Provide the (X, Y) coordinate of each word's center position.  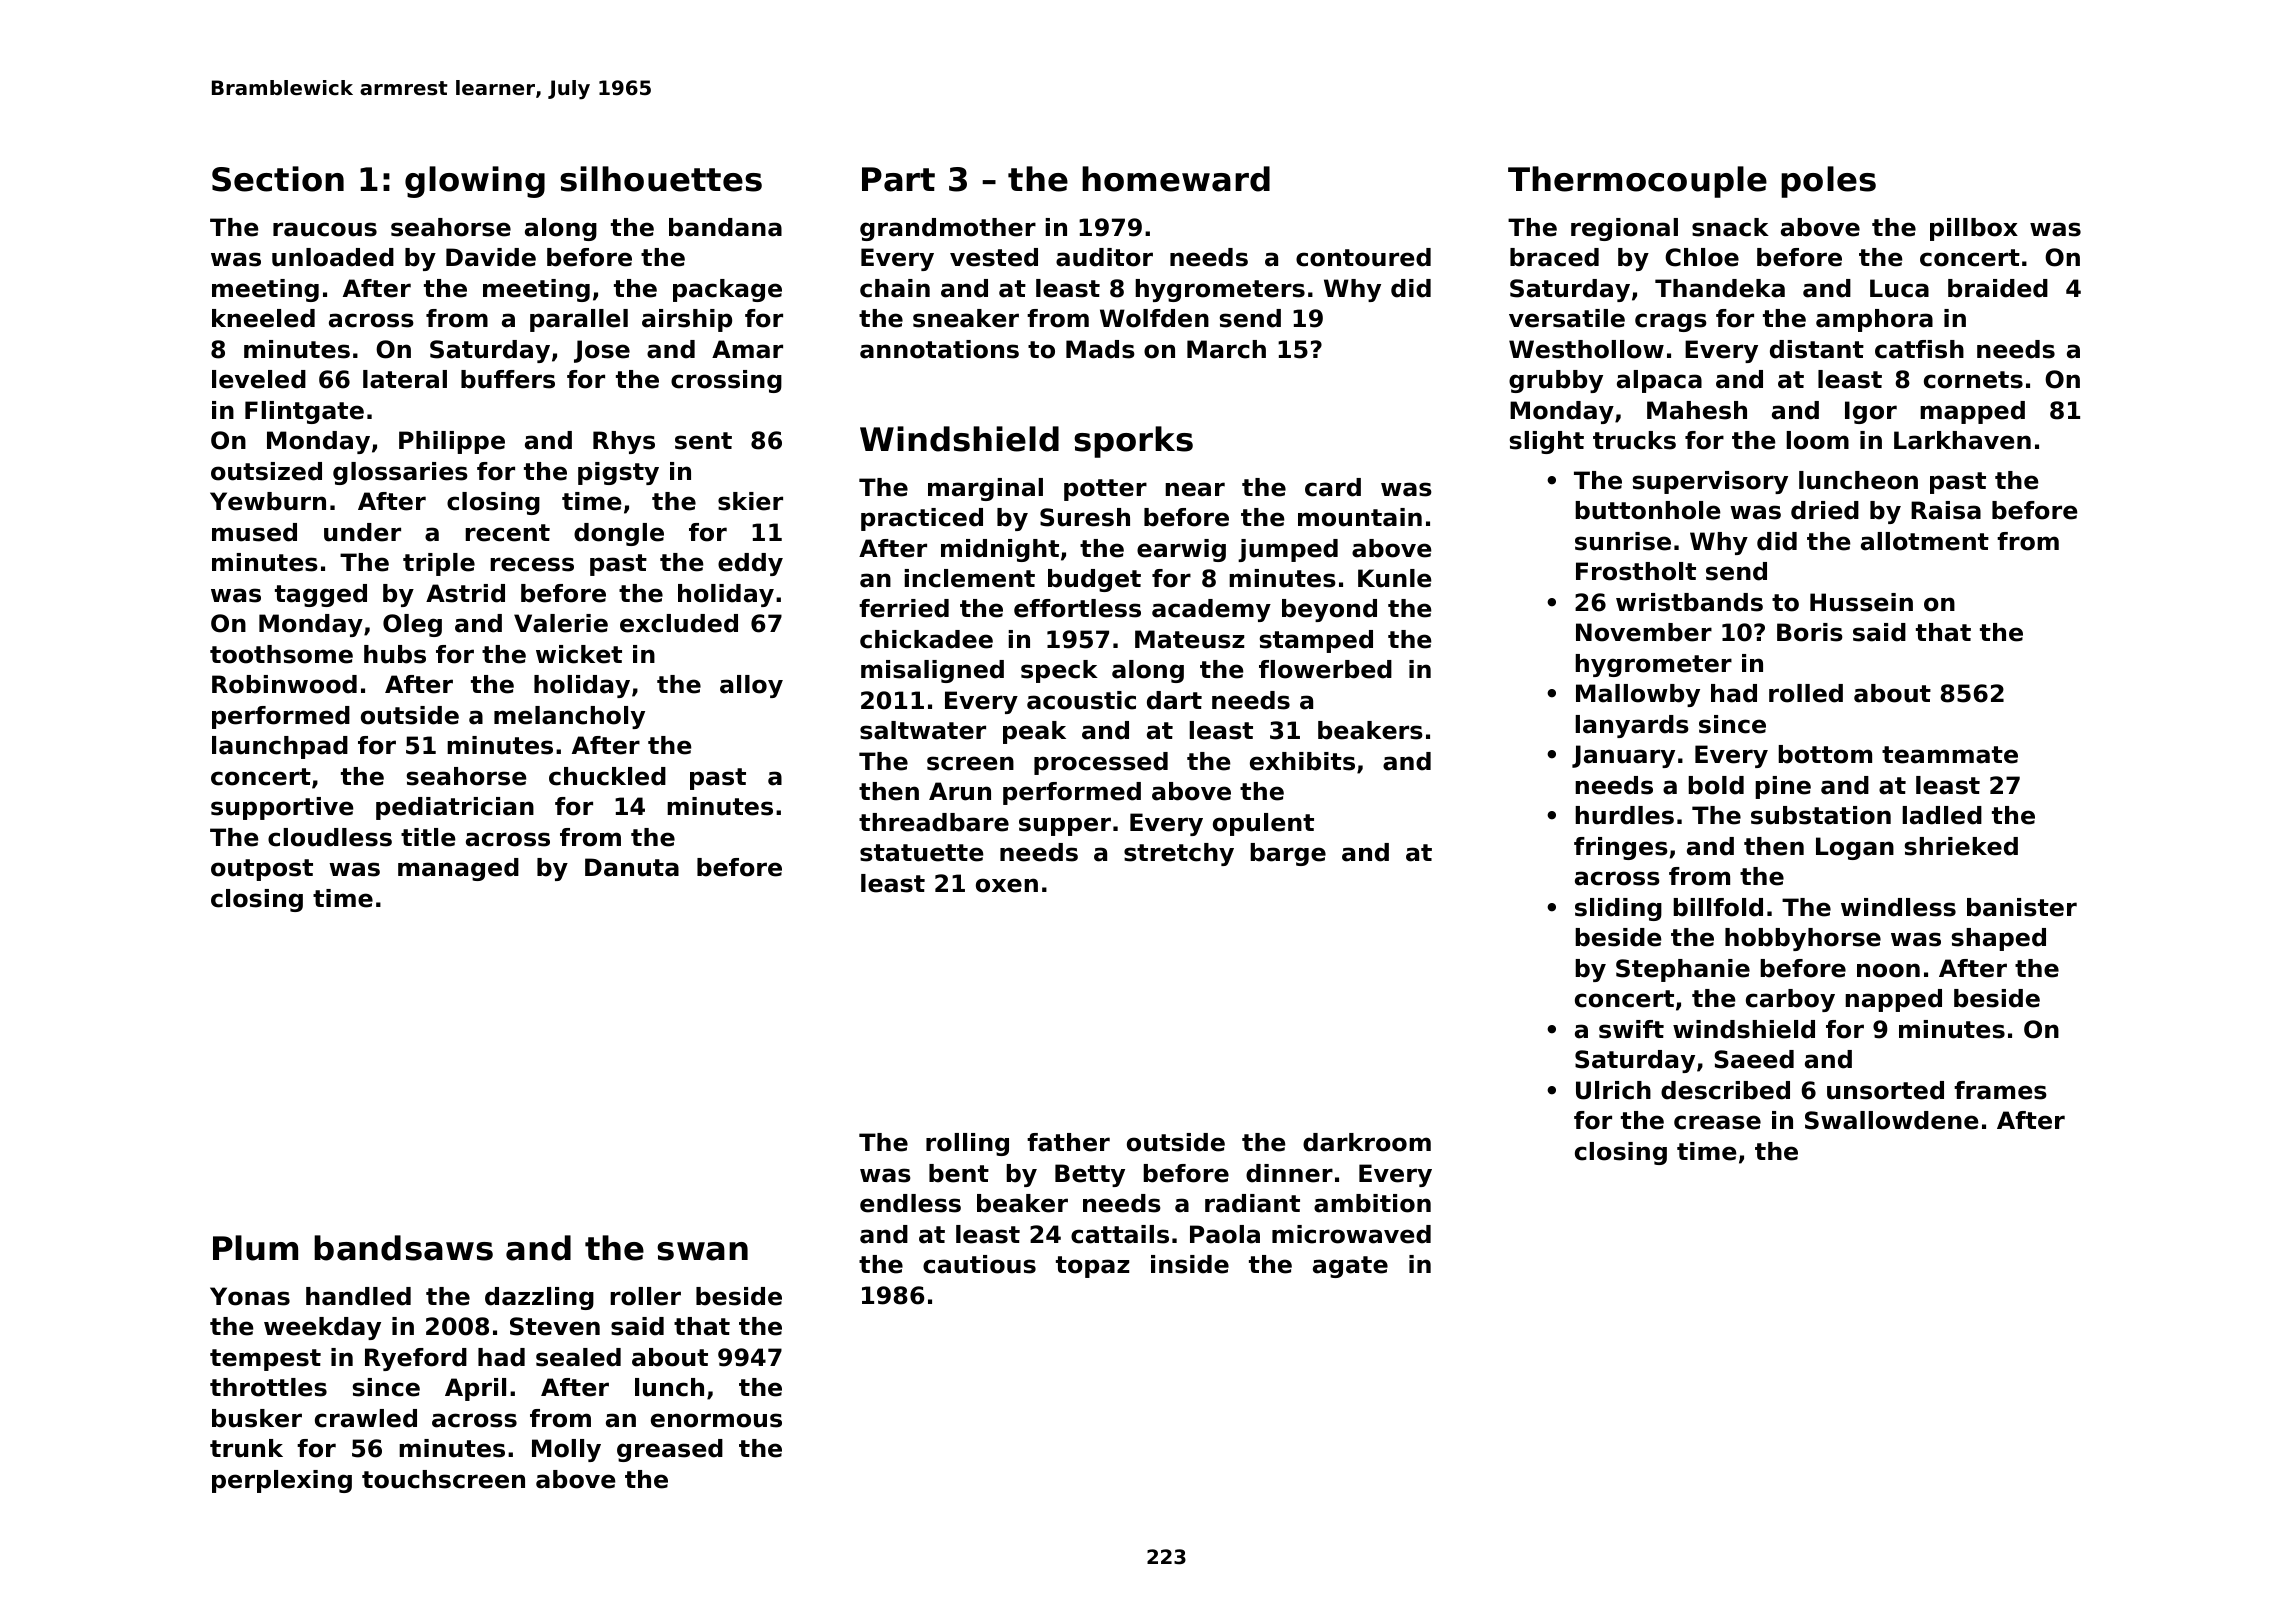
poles (1828, 182)
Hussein (1861, 602)
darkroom (1367, 1142)
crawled (366, 1418)
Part (898, 179)
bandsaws (403, 1248)
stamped (1316, 641)
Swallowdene (1892, 1120)
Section (278, 179)
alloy (751, 686)
